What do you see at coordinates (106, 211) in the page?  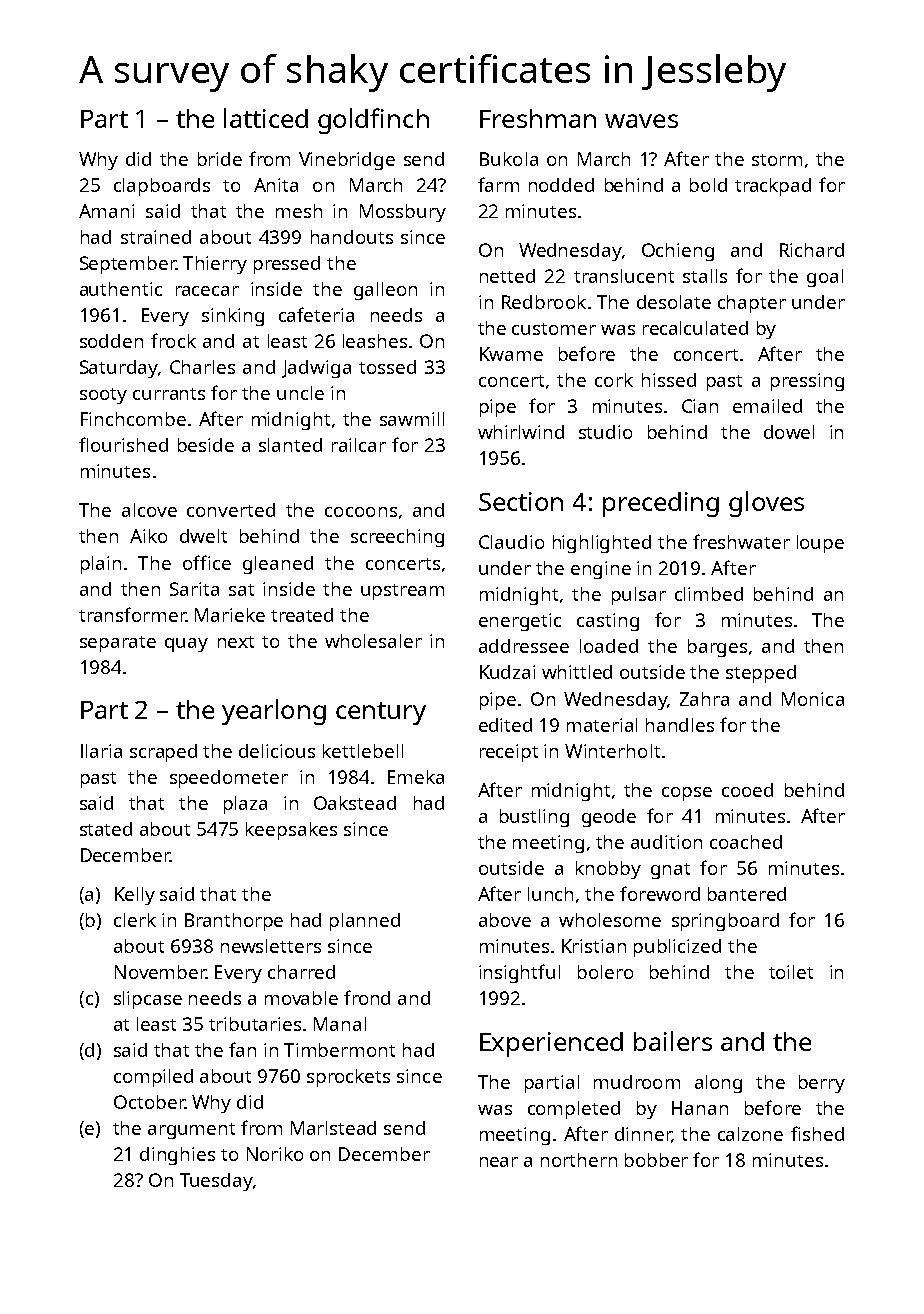 I see `Amani` at bounding box center [106, 211].
